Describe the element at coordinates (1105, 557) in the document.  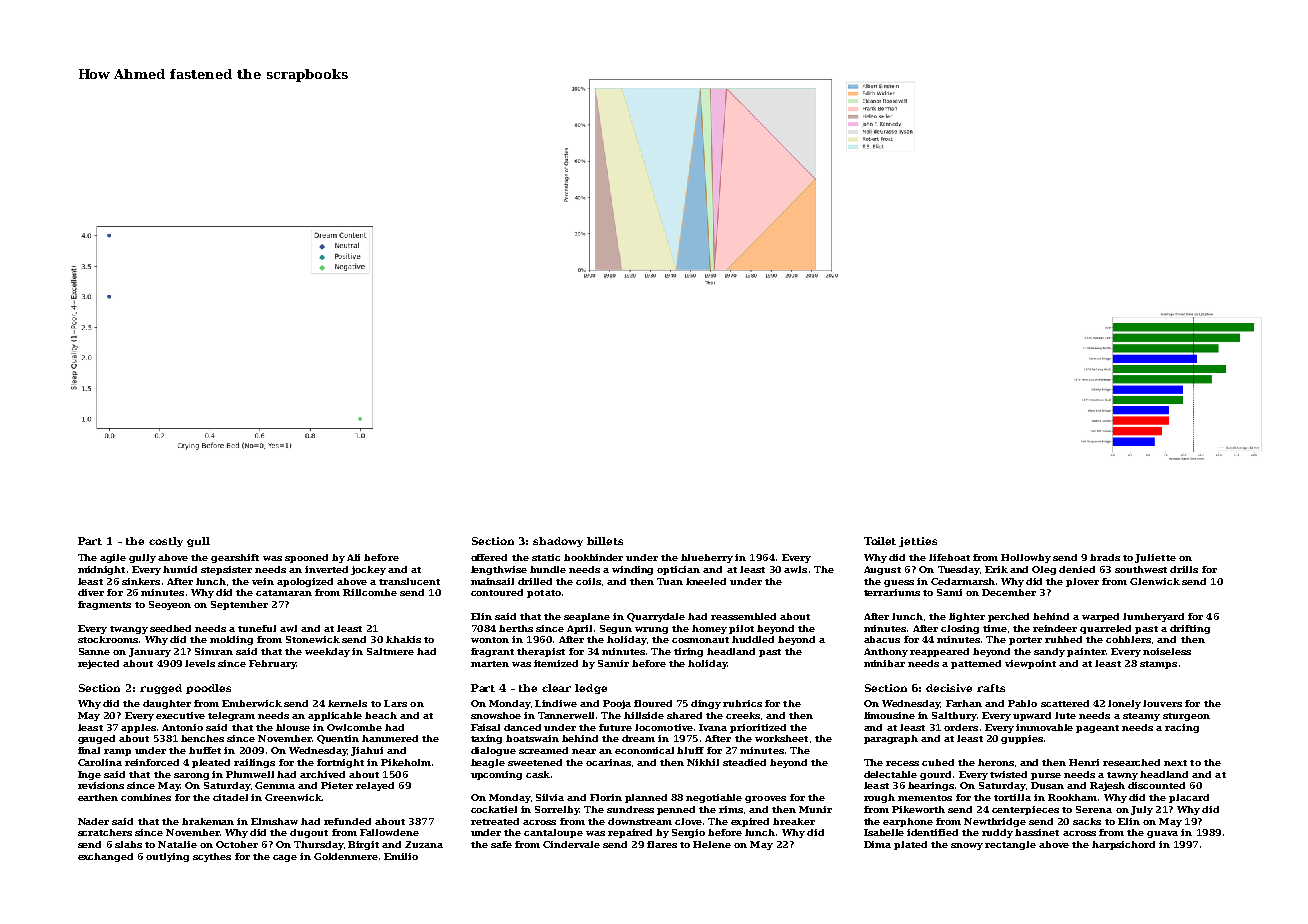
I see `brads` at that location.
